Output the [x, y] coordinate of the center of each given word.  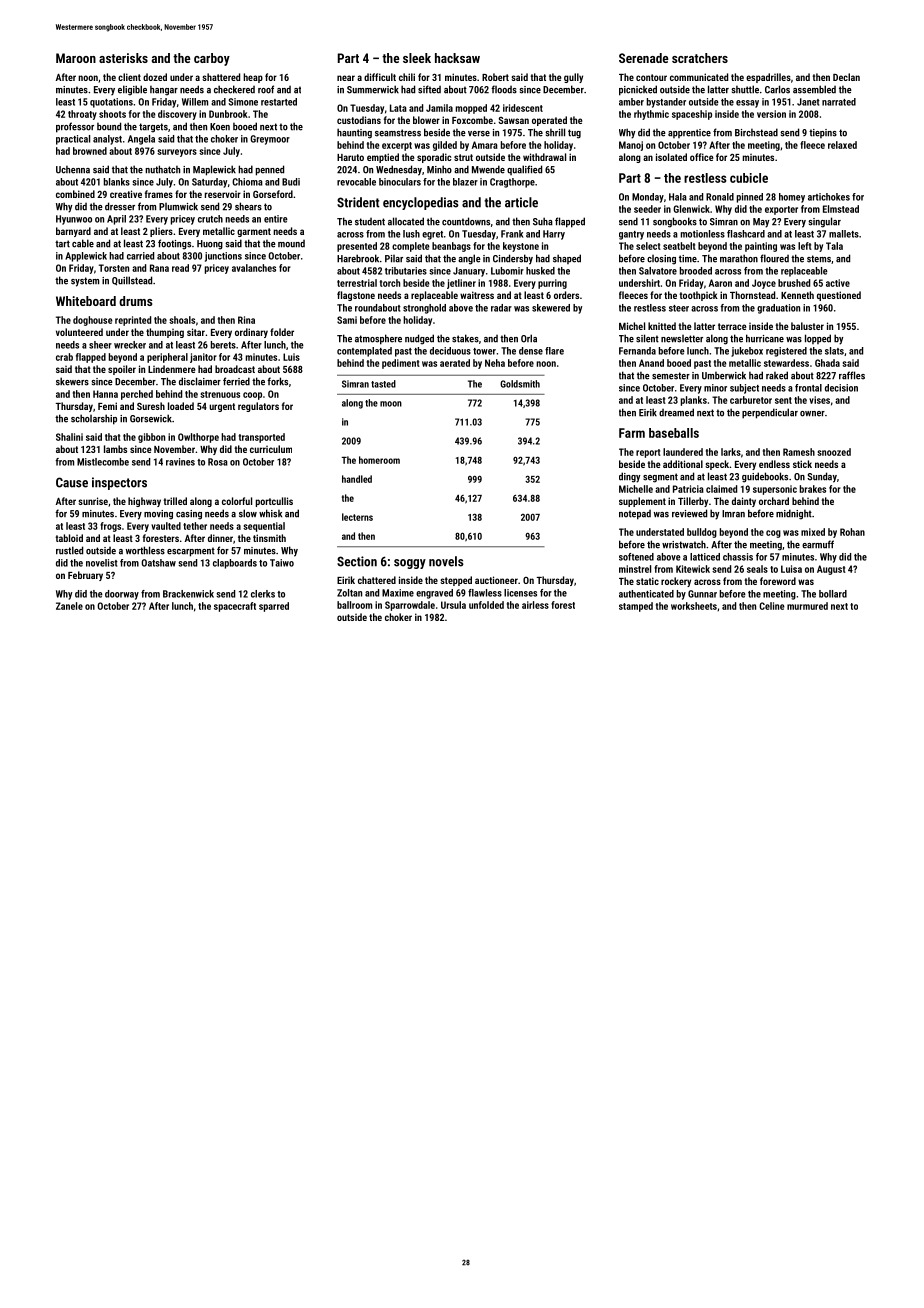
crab [64, 357]
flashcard [746, 234]
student [370, 222]
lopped [818, 339]
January [469, 272]
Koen [220, 127]
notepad [635, 515]
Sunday [822, 477]
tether [195, 526]
